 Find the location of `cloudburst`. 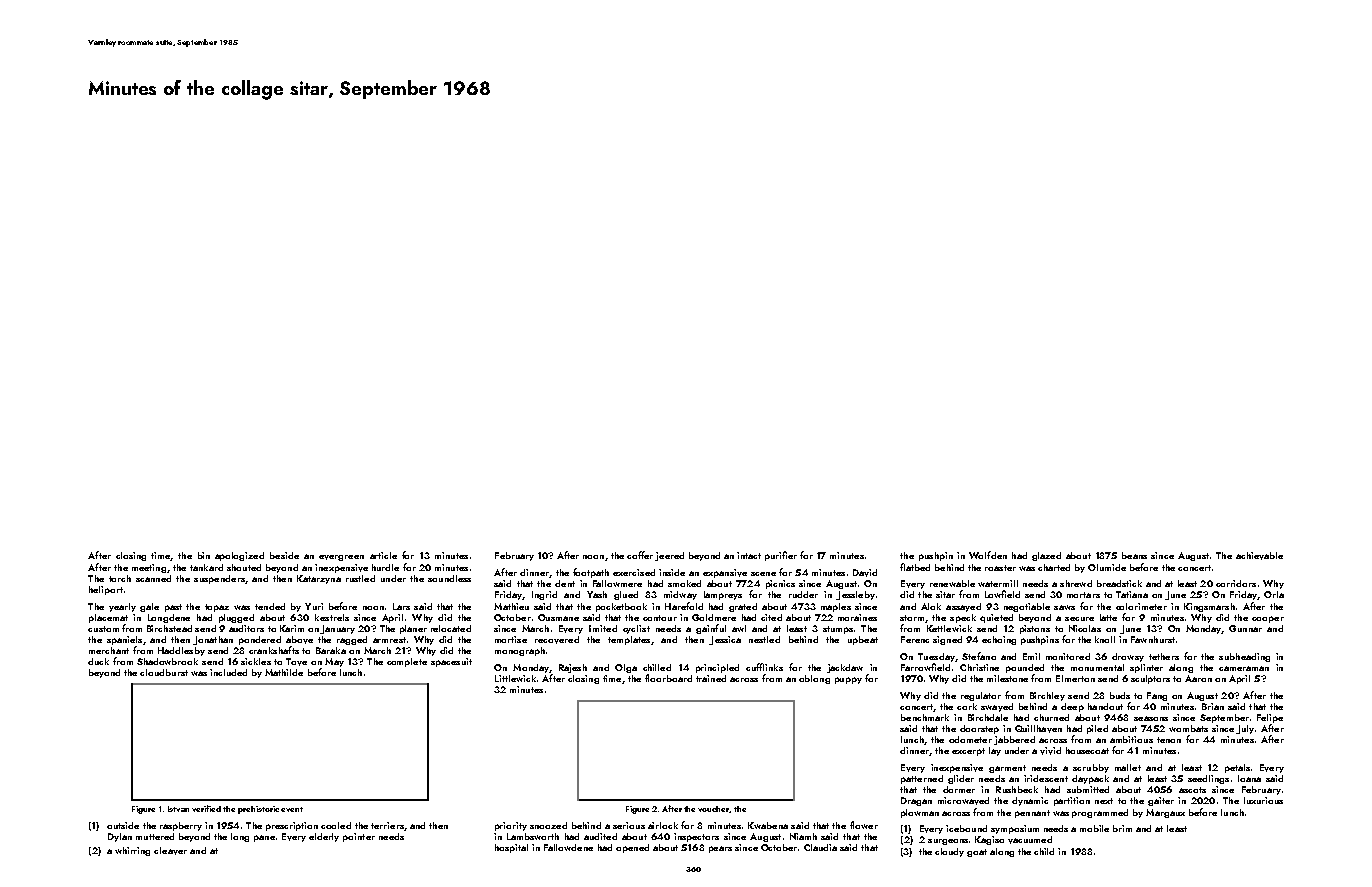

cloudburst is located at coordinates (164, 672).
